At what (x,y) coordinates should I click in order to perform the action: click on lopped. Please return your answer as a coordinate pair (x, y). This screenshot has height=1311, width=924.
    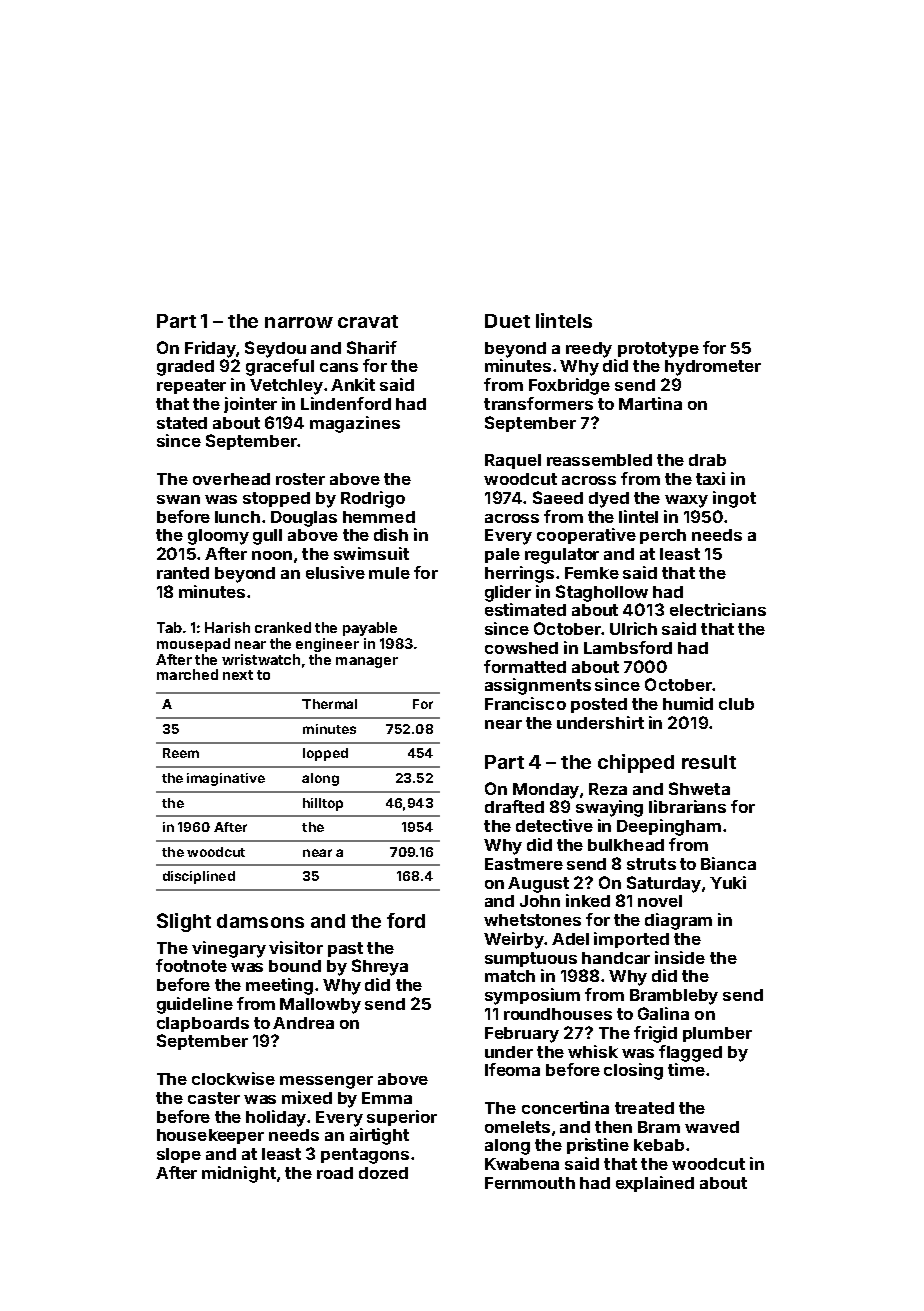
    Looking at the image, I should click on (325, 754).
